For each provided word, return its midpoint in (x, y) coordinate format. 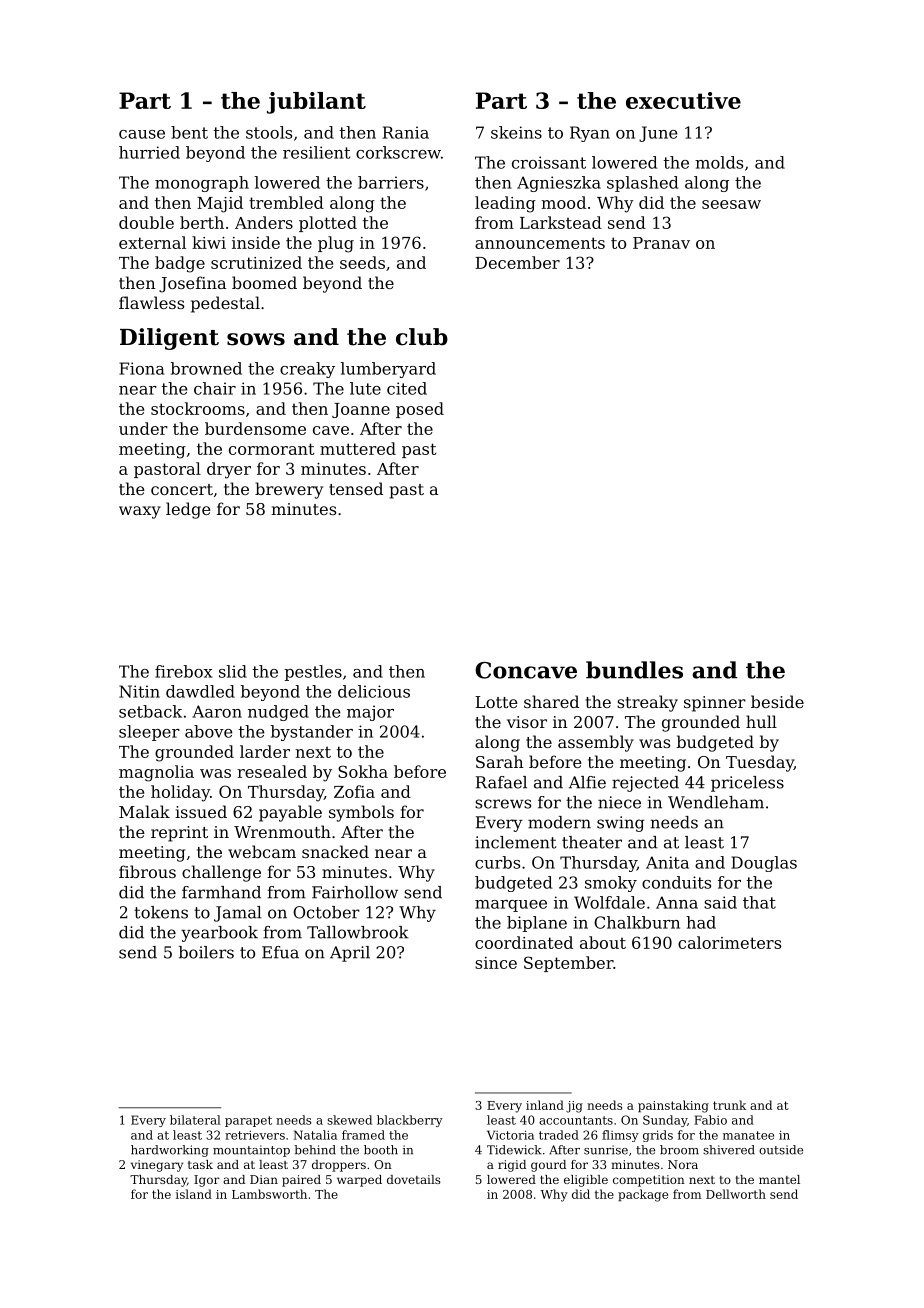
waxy (140, 512)
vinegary (157, 1166)
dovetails (414, 1179)
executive (683, 100)
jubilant (316, 103)
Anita (667, 862)
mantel (779, 1179)
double (146, 222)
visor (527, 722)
